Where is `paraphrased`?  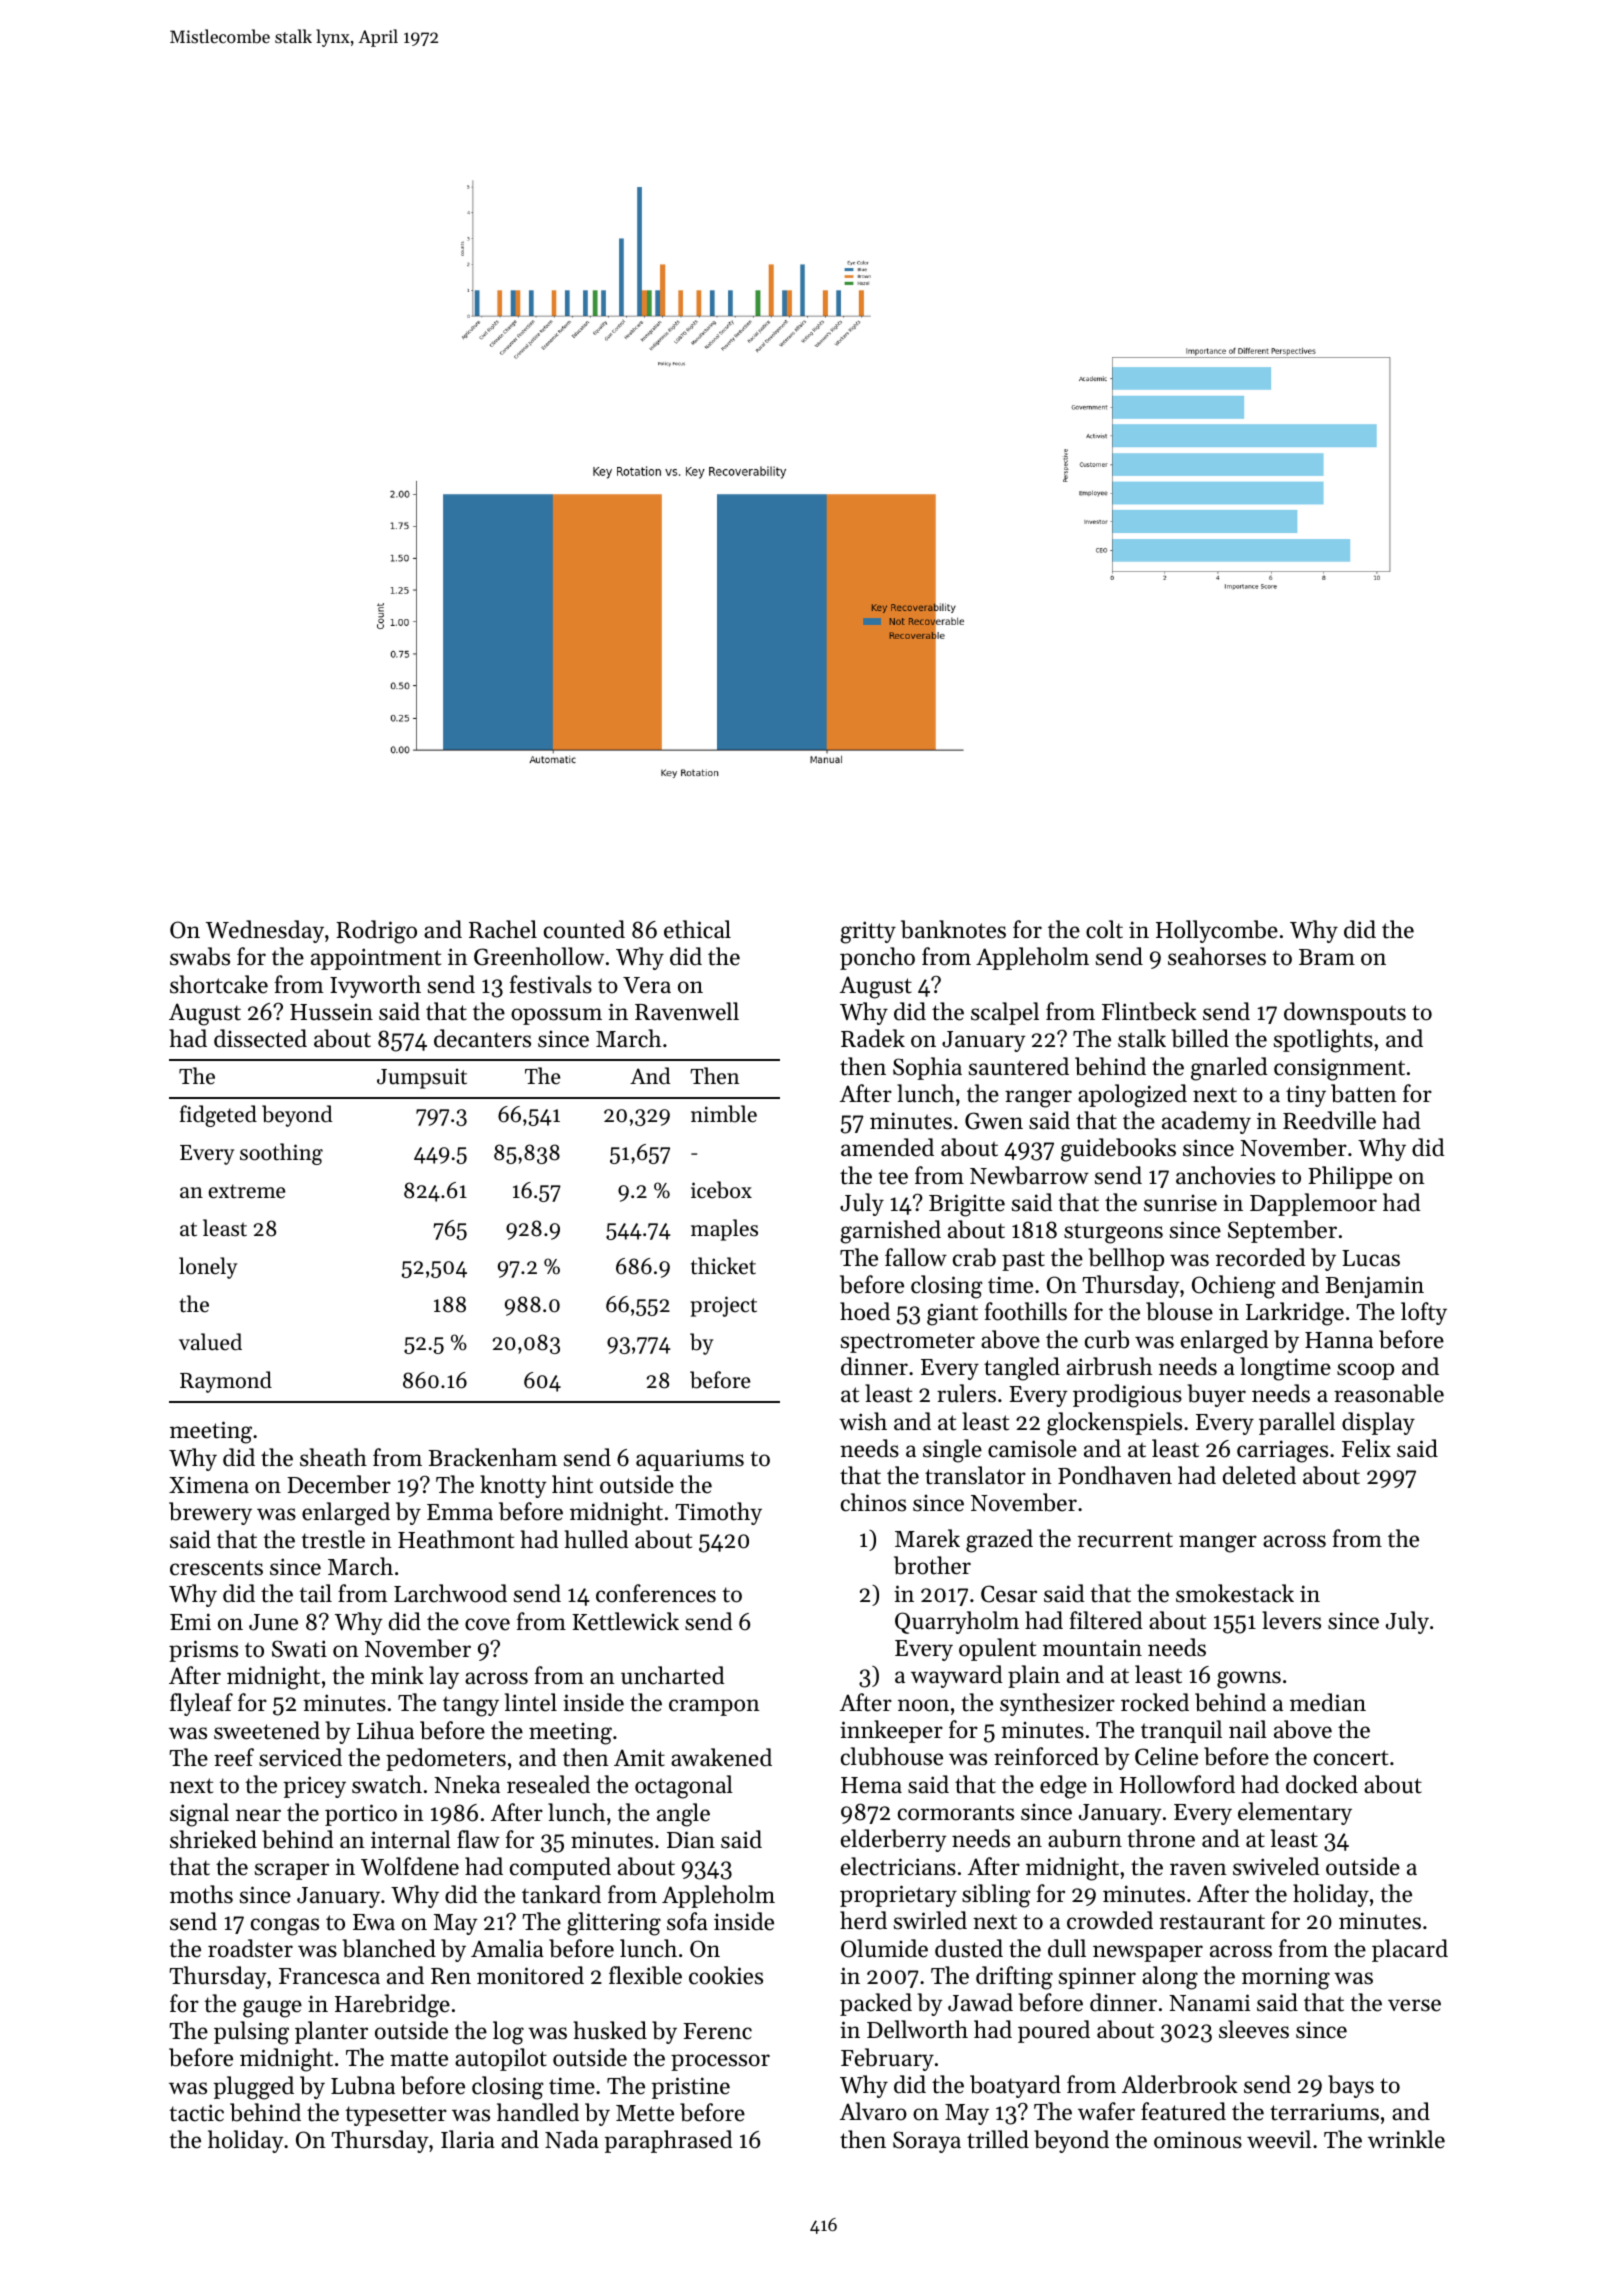 paraphrased is located at coordinates (668, 2141).
